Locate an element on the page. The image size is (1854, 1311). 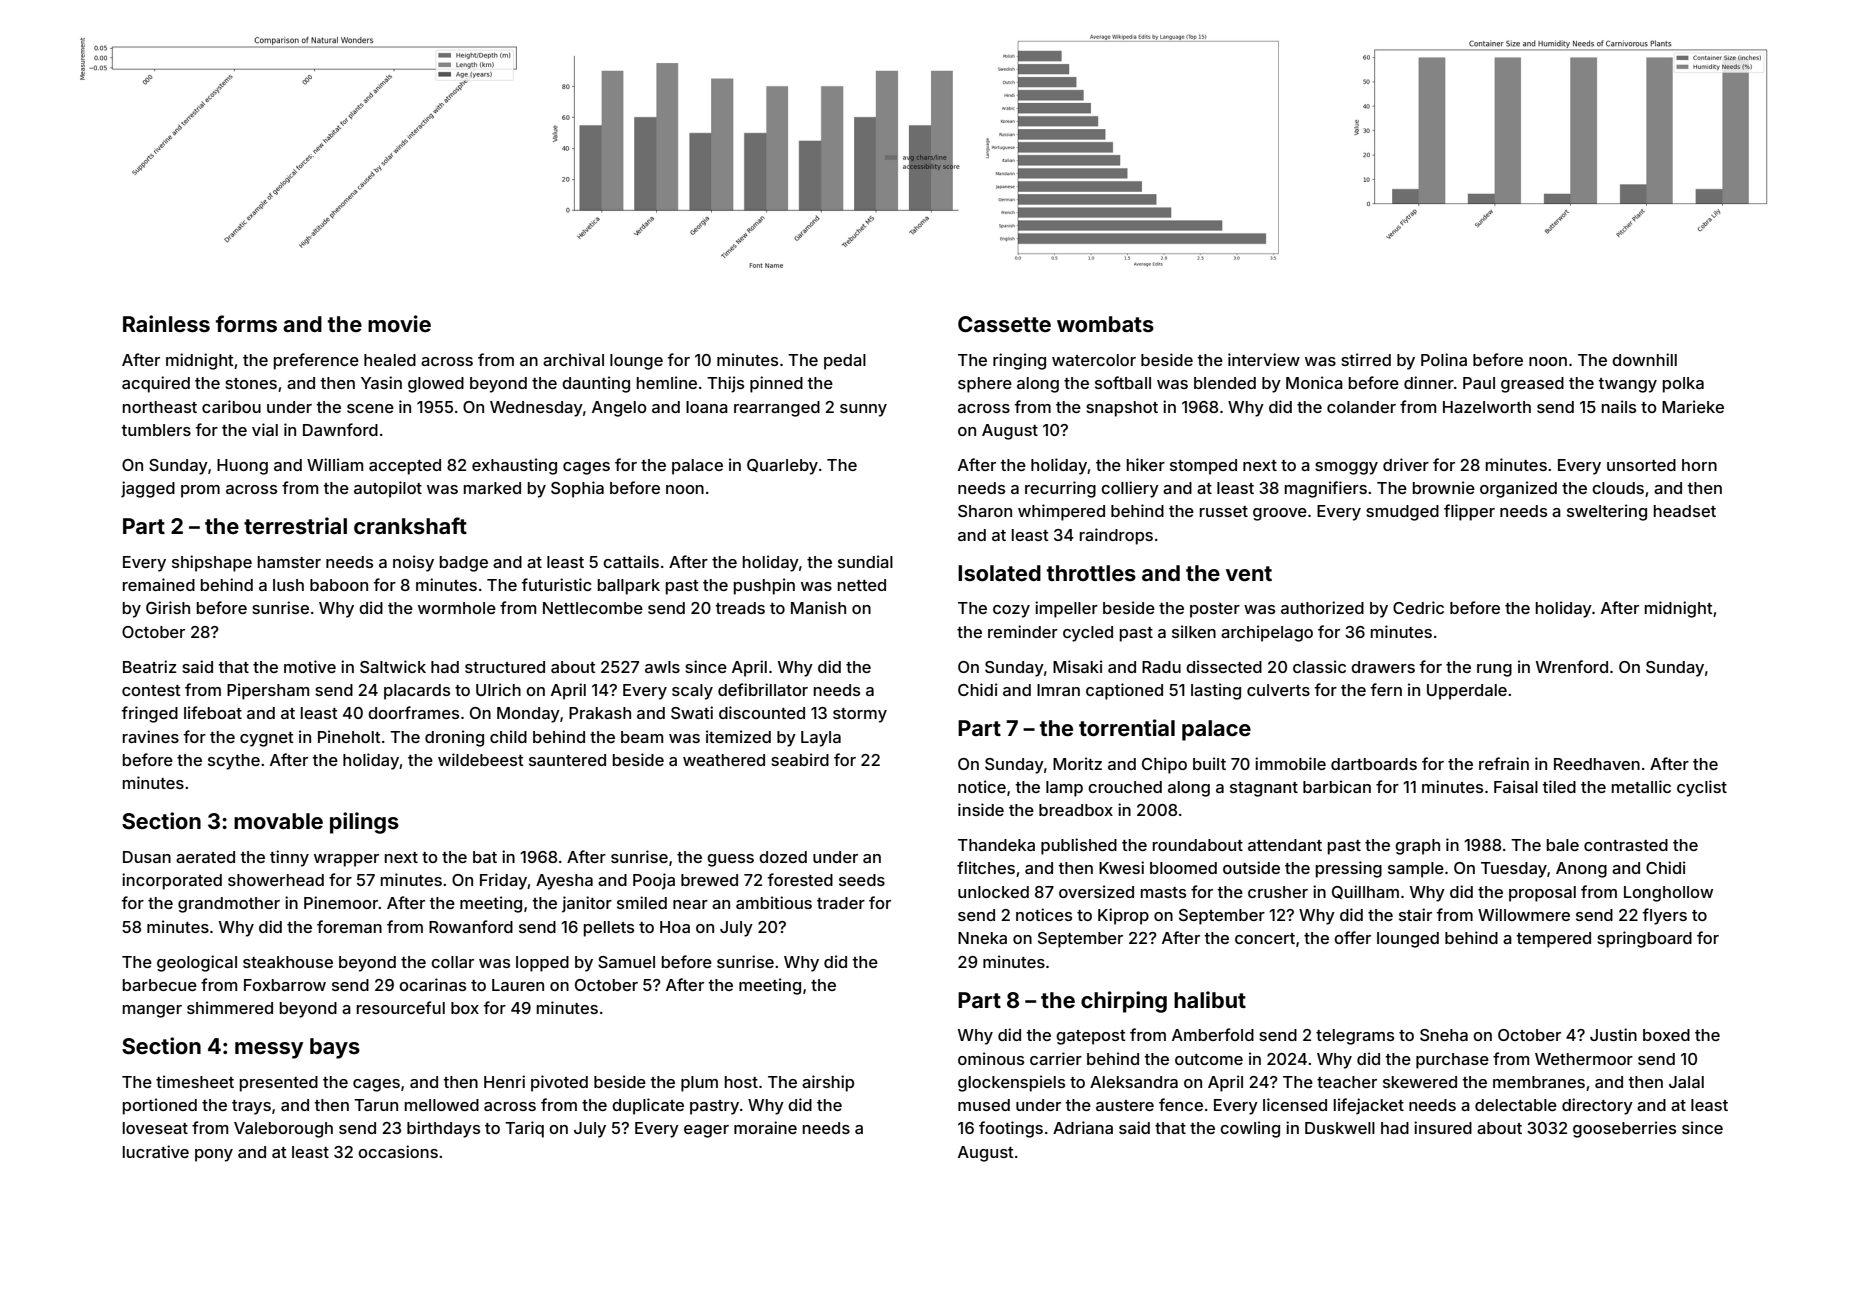
moraine is located at coordinates (765, 1127).
